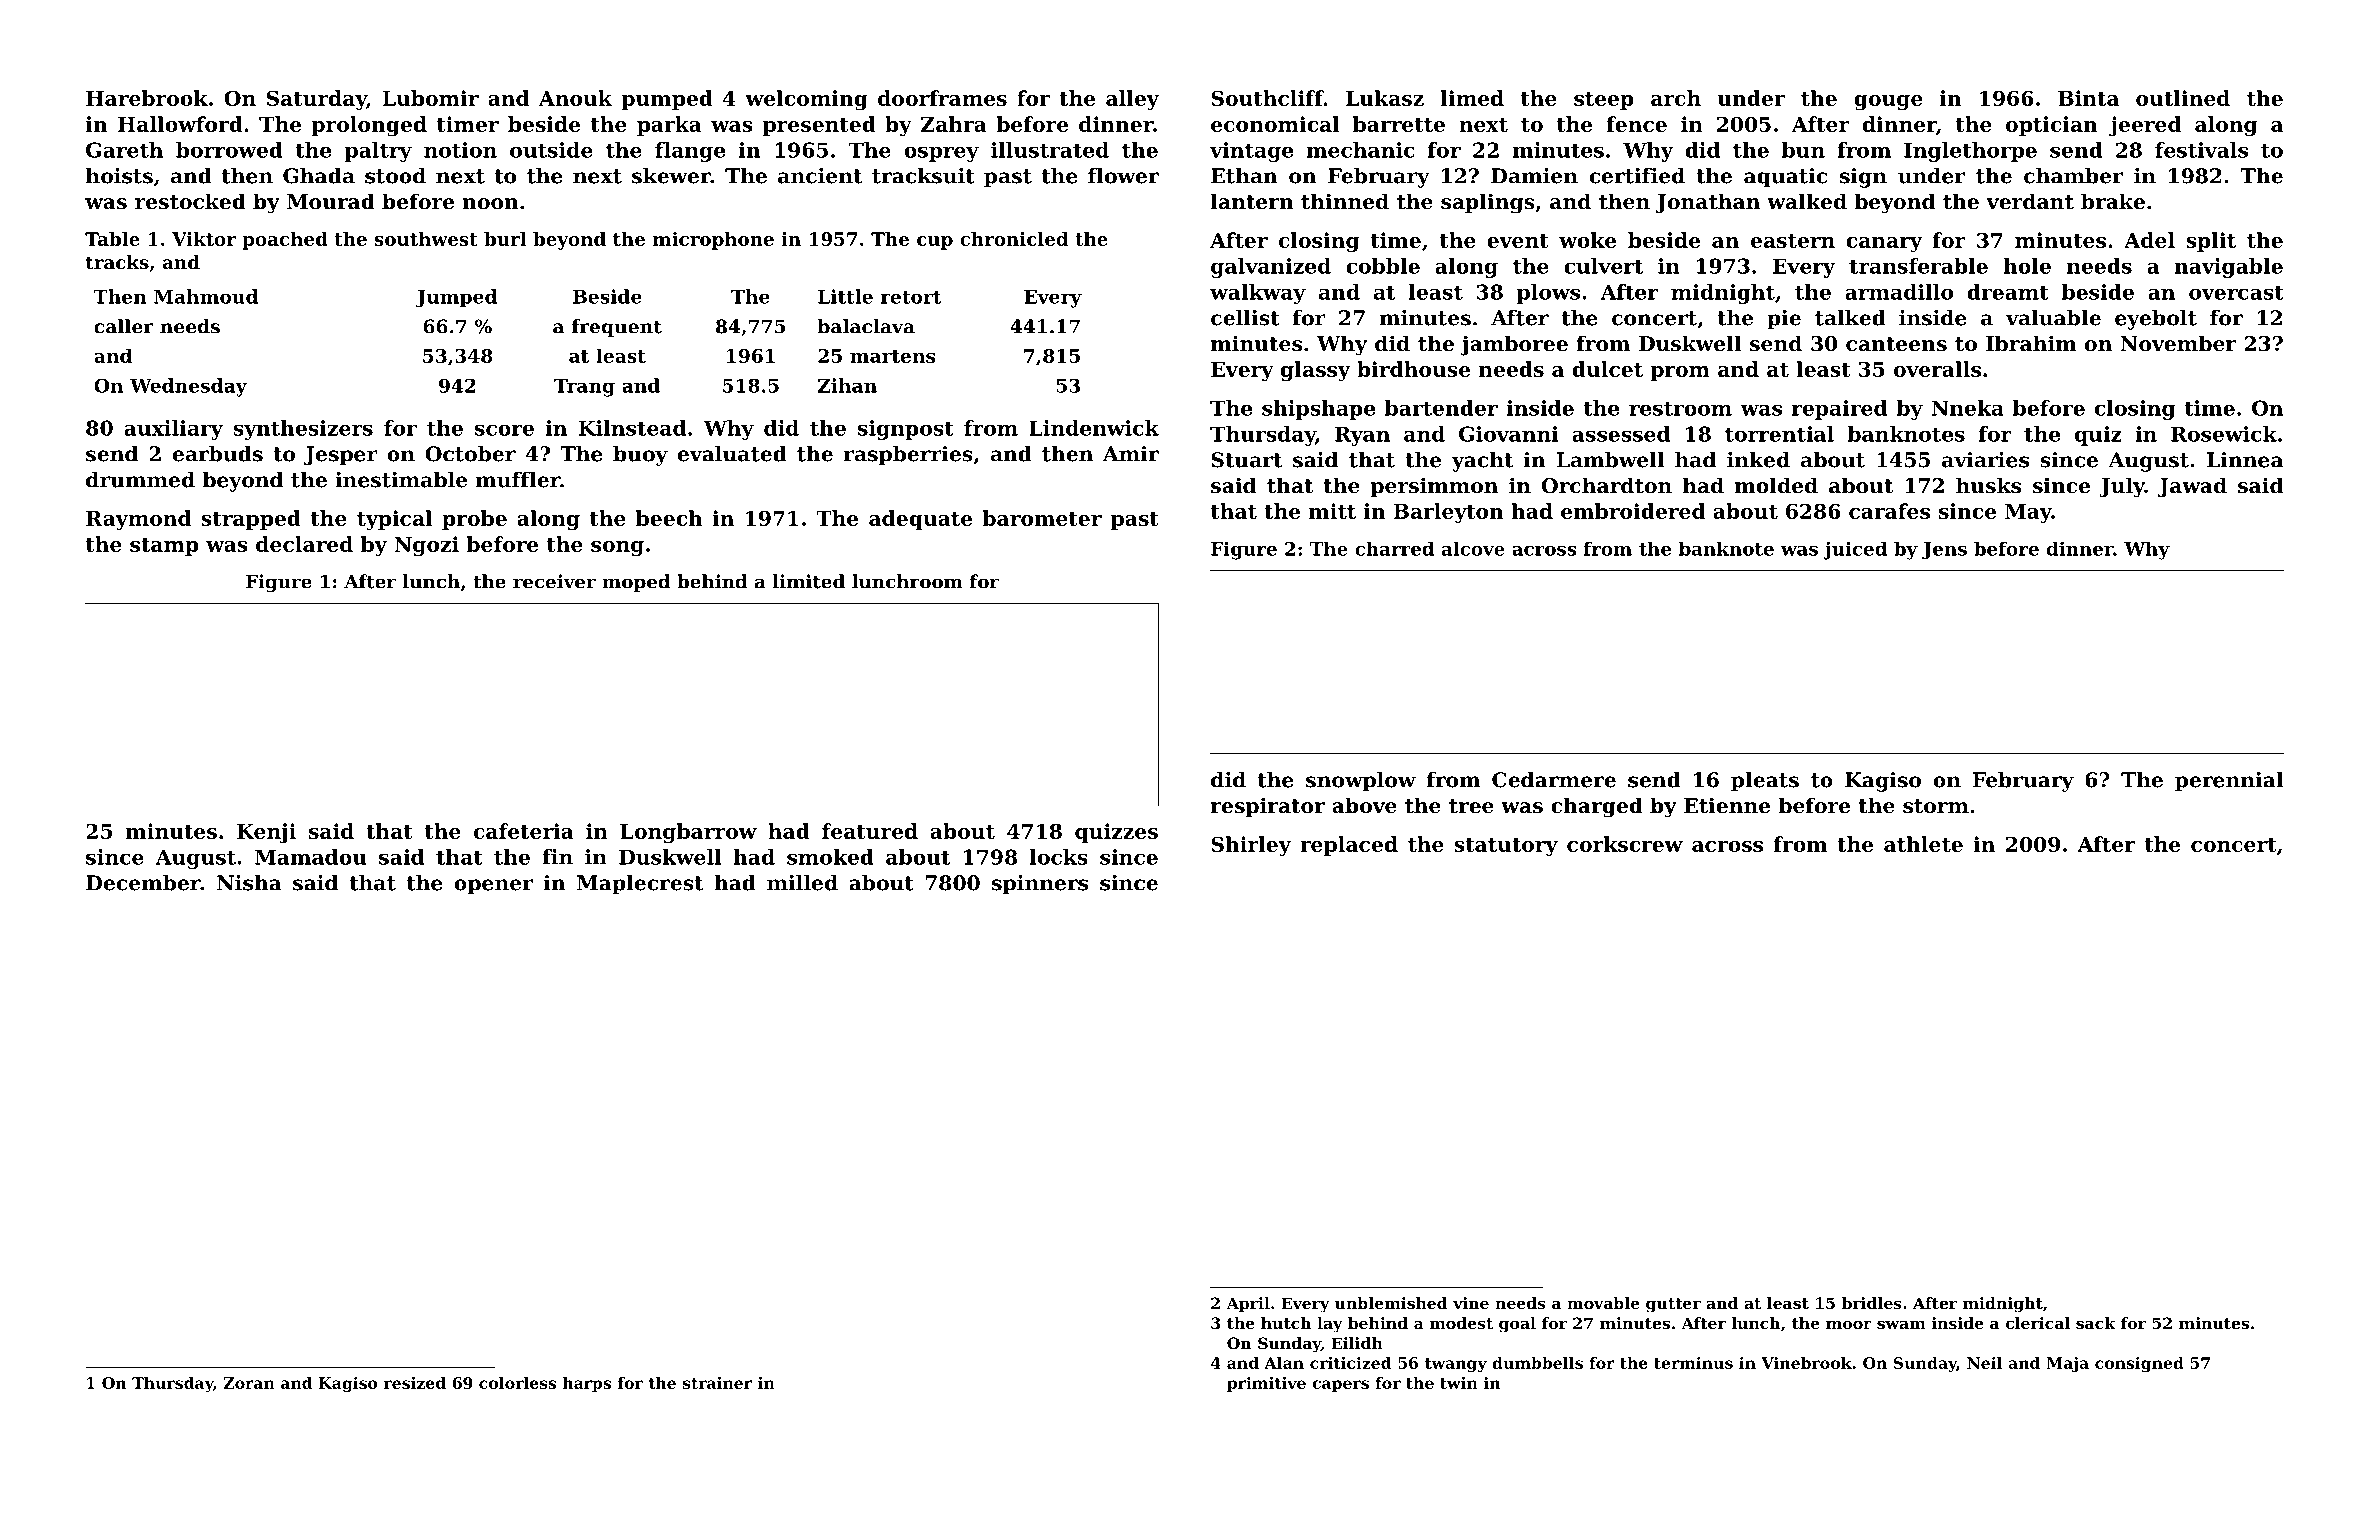 The height and width of the image is (1533, 2369). I want to click on Jawad, so click(2192, 487).
